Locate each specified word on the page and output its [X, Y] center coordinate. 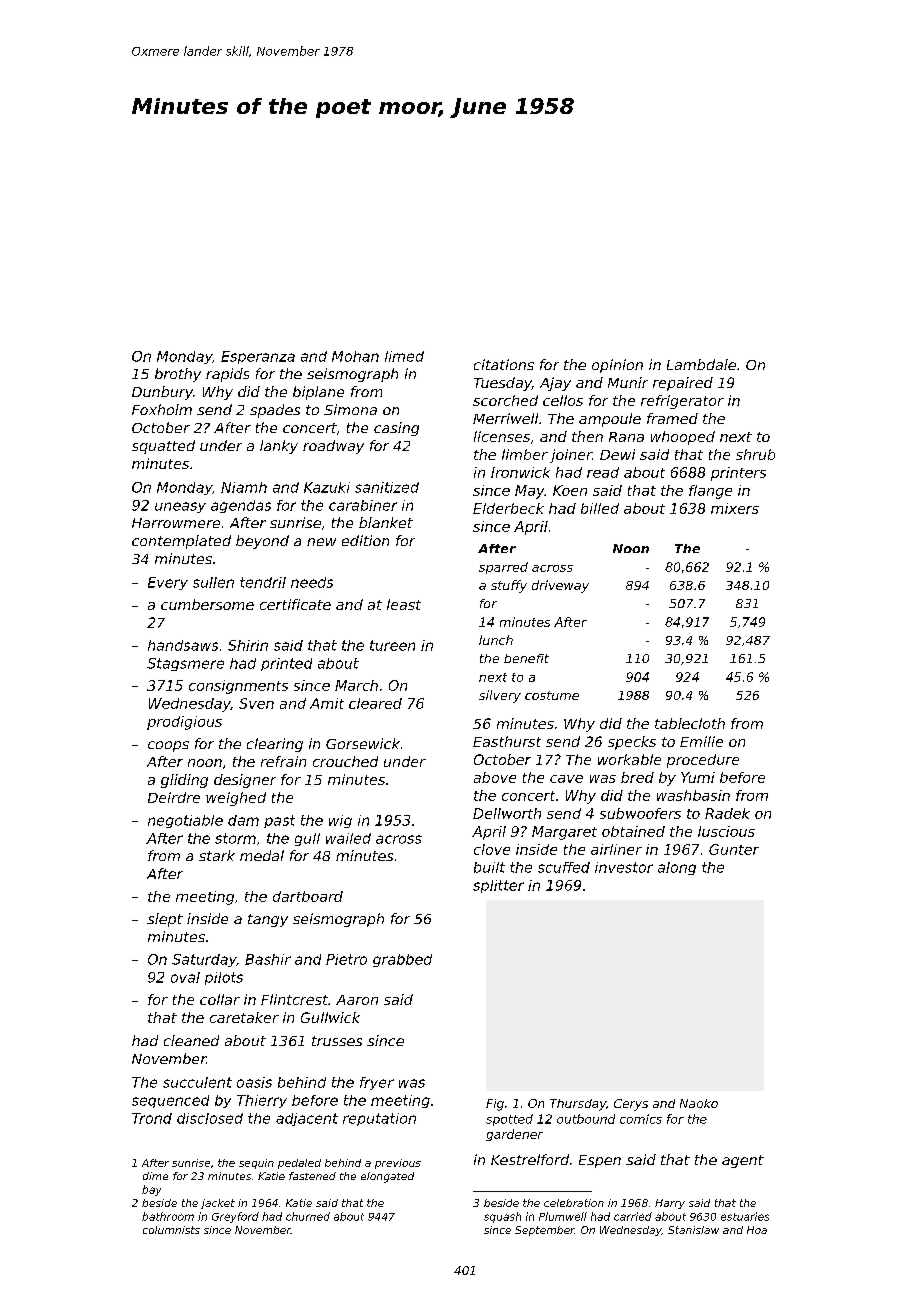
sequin [256, 1164]
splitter [498, 886]
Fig [495, 1105]
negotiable [185, 821]
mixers [735, 508]
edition [365, 540]
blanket [386, 522]
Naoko [699, 1103]
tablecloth [690, 723]
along [677, 868]
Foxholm [162, 409]
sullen [213, 582]
